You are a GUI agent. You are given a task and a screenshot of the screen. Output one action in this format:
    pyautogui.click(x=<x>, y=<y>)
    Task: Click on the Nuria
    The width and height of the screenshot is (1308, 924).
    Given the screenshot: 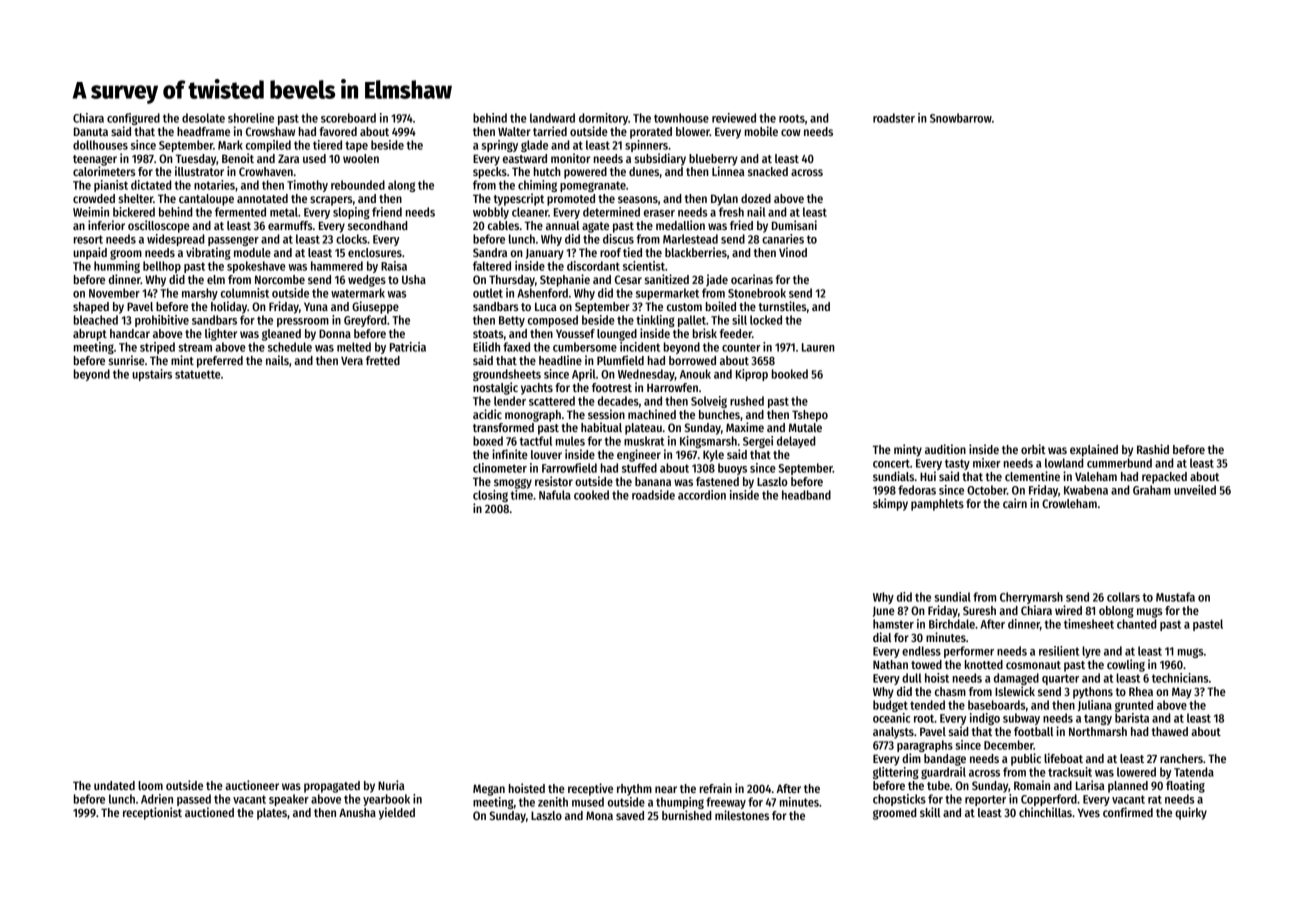 What is the action you would take?
    pyautogui.click(x=391, y=785)
